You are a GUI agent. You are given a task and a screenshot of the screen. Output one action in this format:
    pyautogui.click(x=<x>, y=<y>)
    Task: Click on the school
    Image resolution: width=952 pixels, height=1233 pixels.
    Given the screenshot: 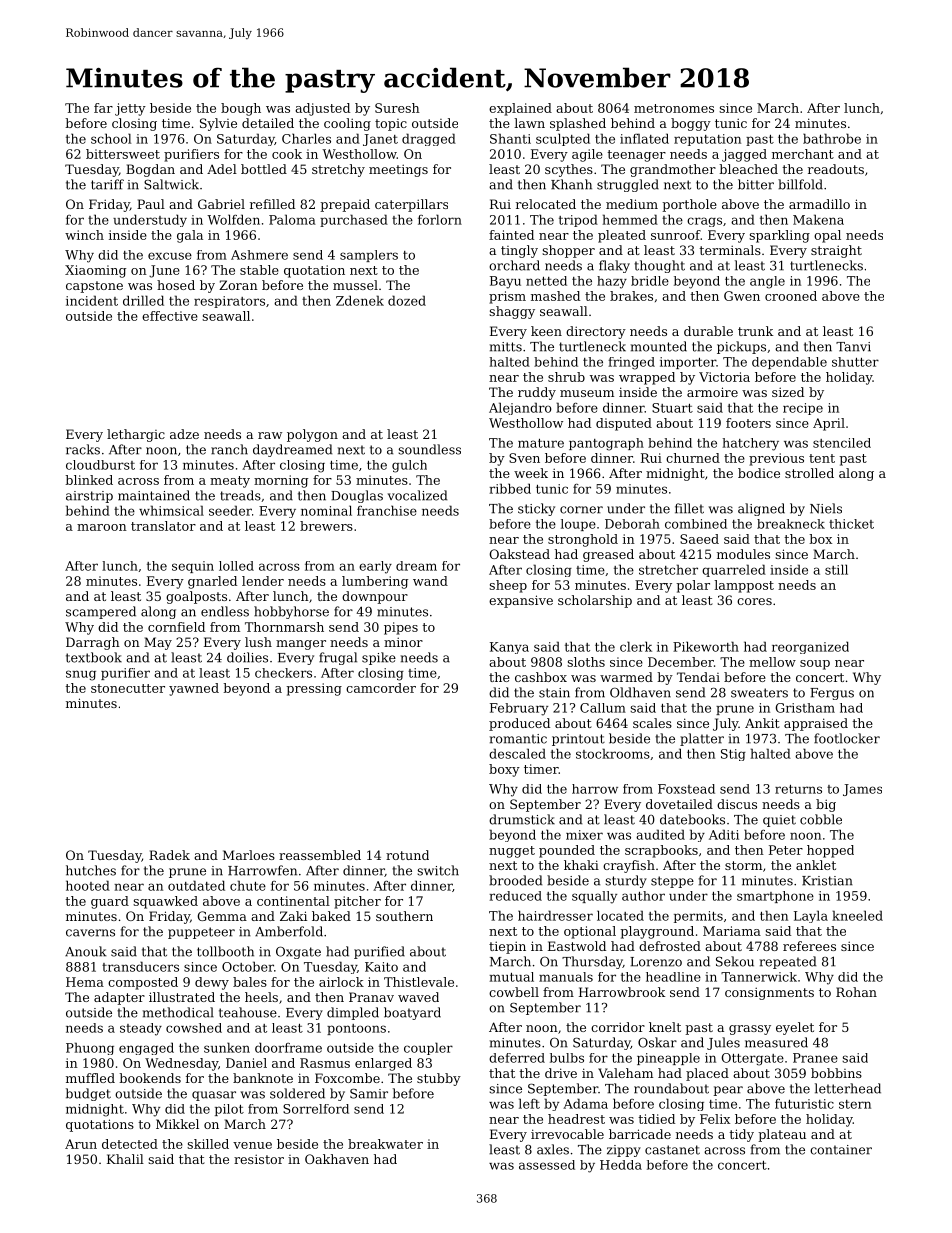 What is the action you would take?
    pyautogui.click(x=111, y=138)
